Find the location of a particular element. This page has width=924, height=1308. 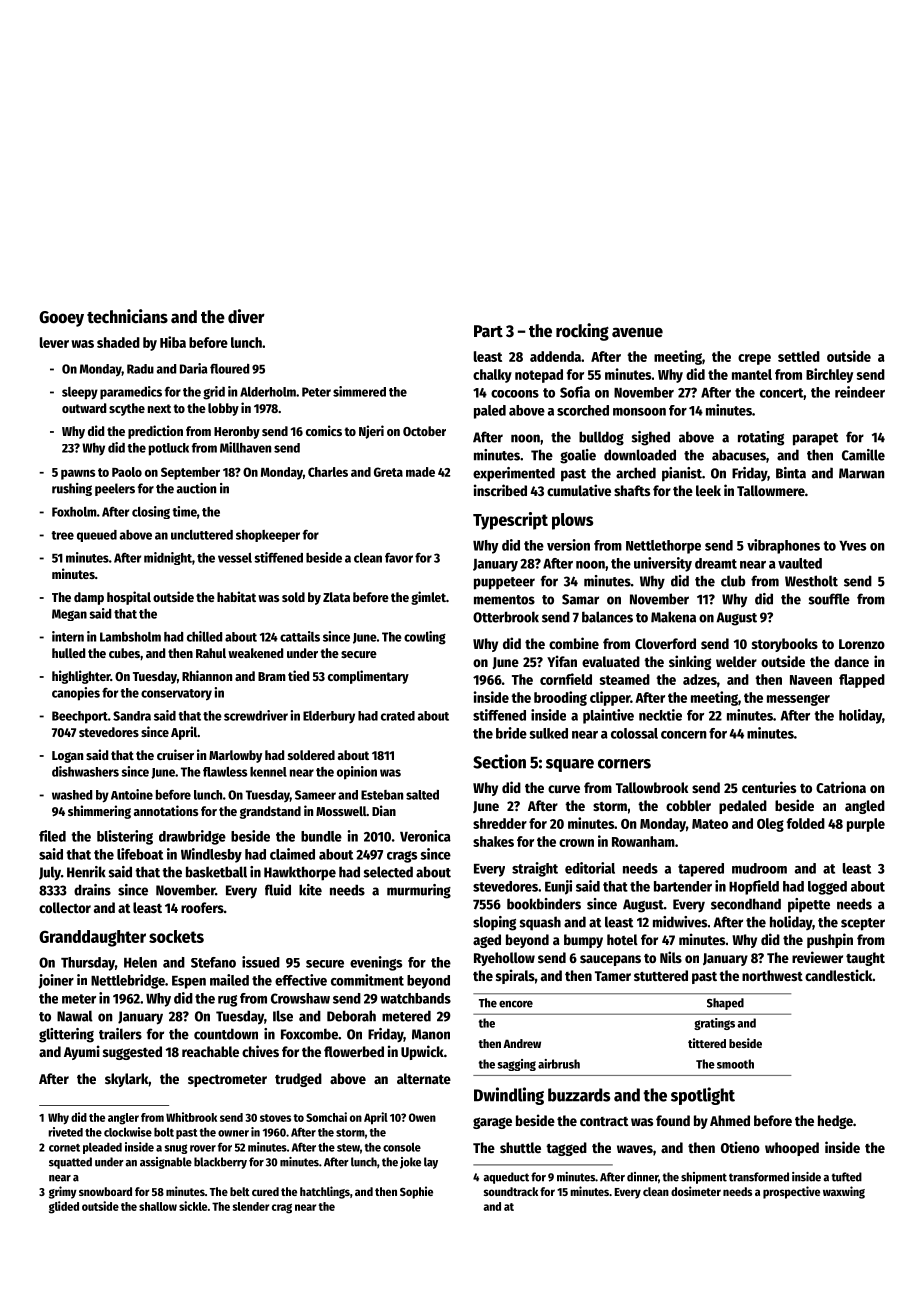

Sandra is located at coordinates (132, 716).
